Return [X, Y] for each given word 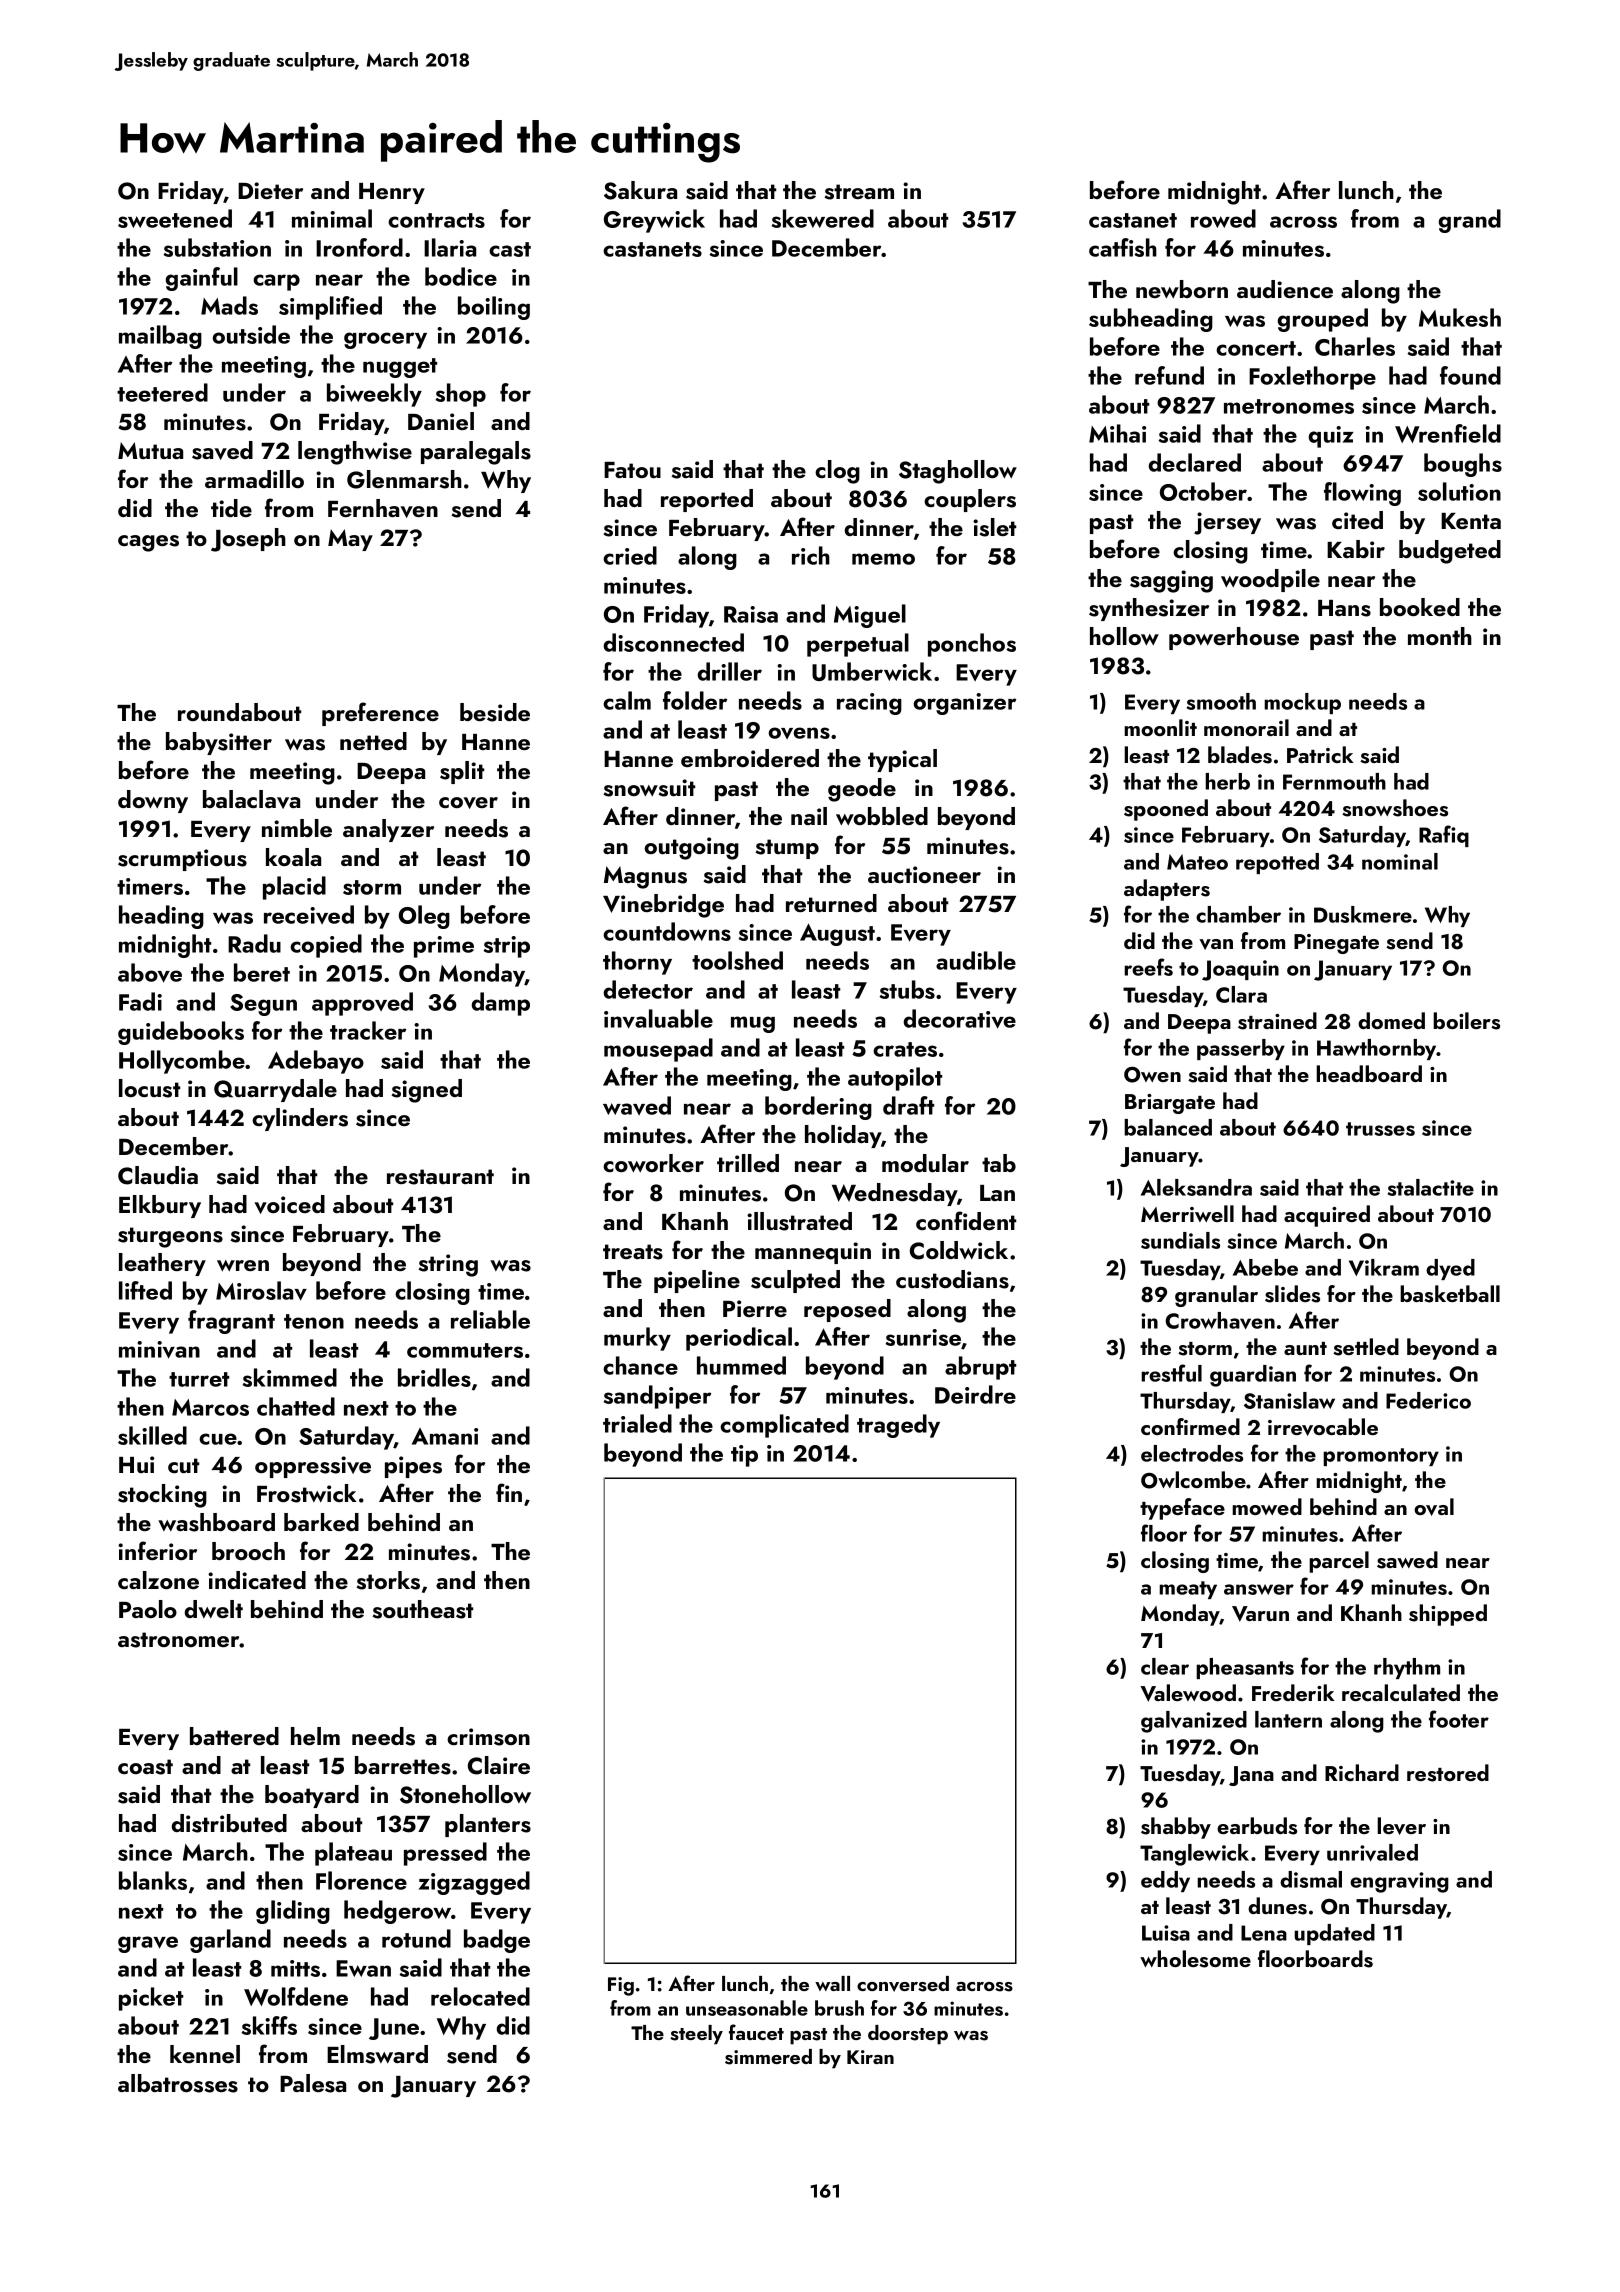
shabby [1176, 1828]
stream [859, 192]
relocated [480, 1996]
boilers [1466, 1021]
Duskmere [1363, 914]
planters [488, 1825]
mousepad [658, 1050]
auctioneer [924, 874]
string [448, 1265]
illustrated [799, 1221]
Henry [392, 193]
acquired [1327, 1216]
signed [426, 1091]
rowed [1223, 218]
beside [495, 712]
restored [1448, 1773]
